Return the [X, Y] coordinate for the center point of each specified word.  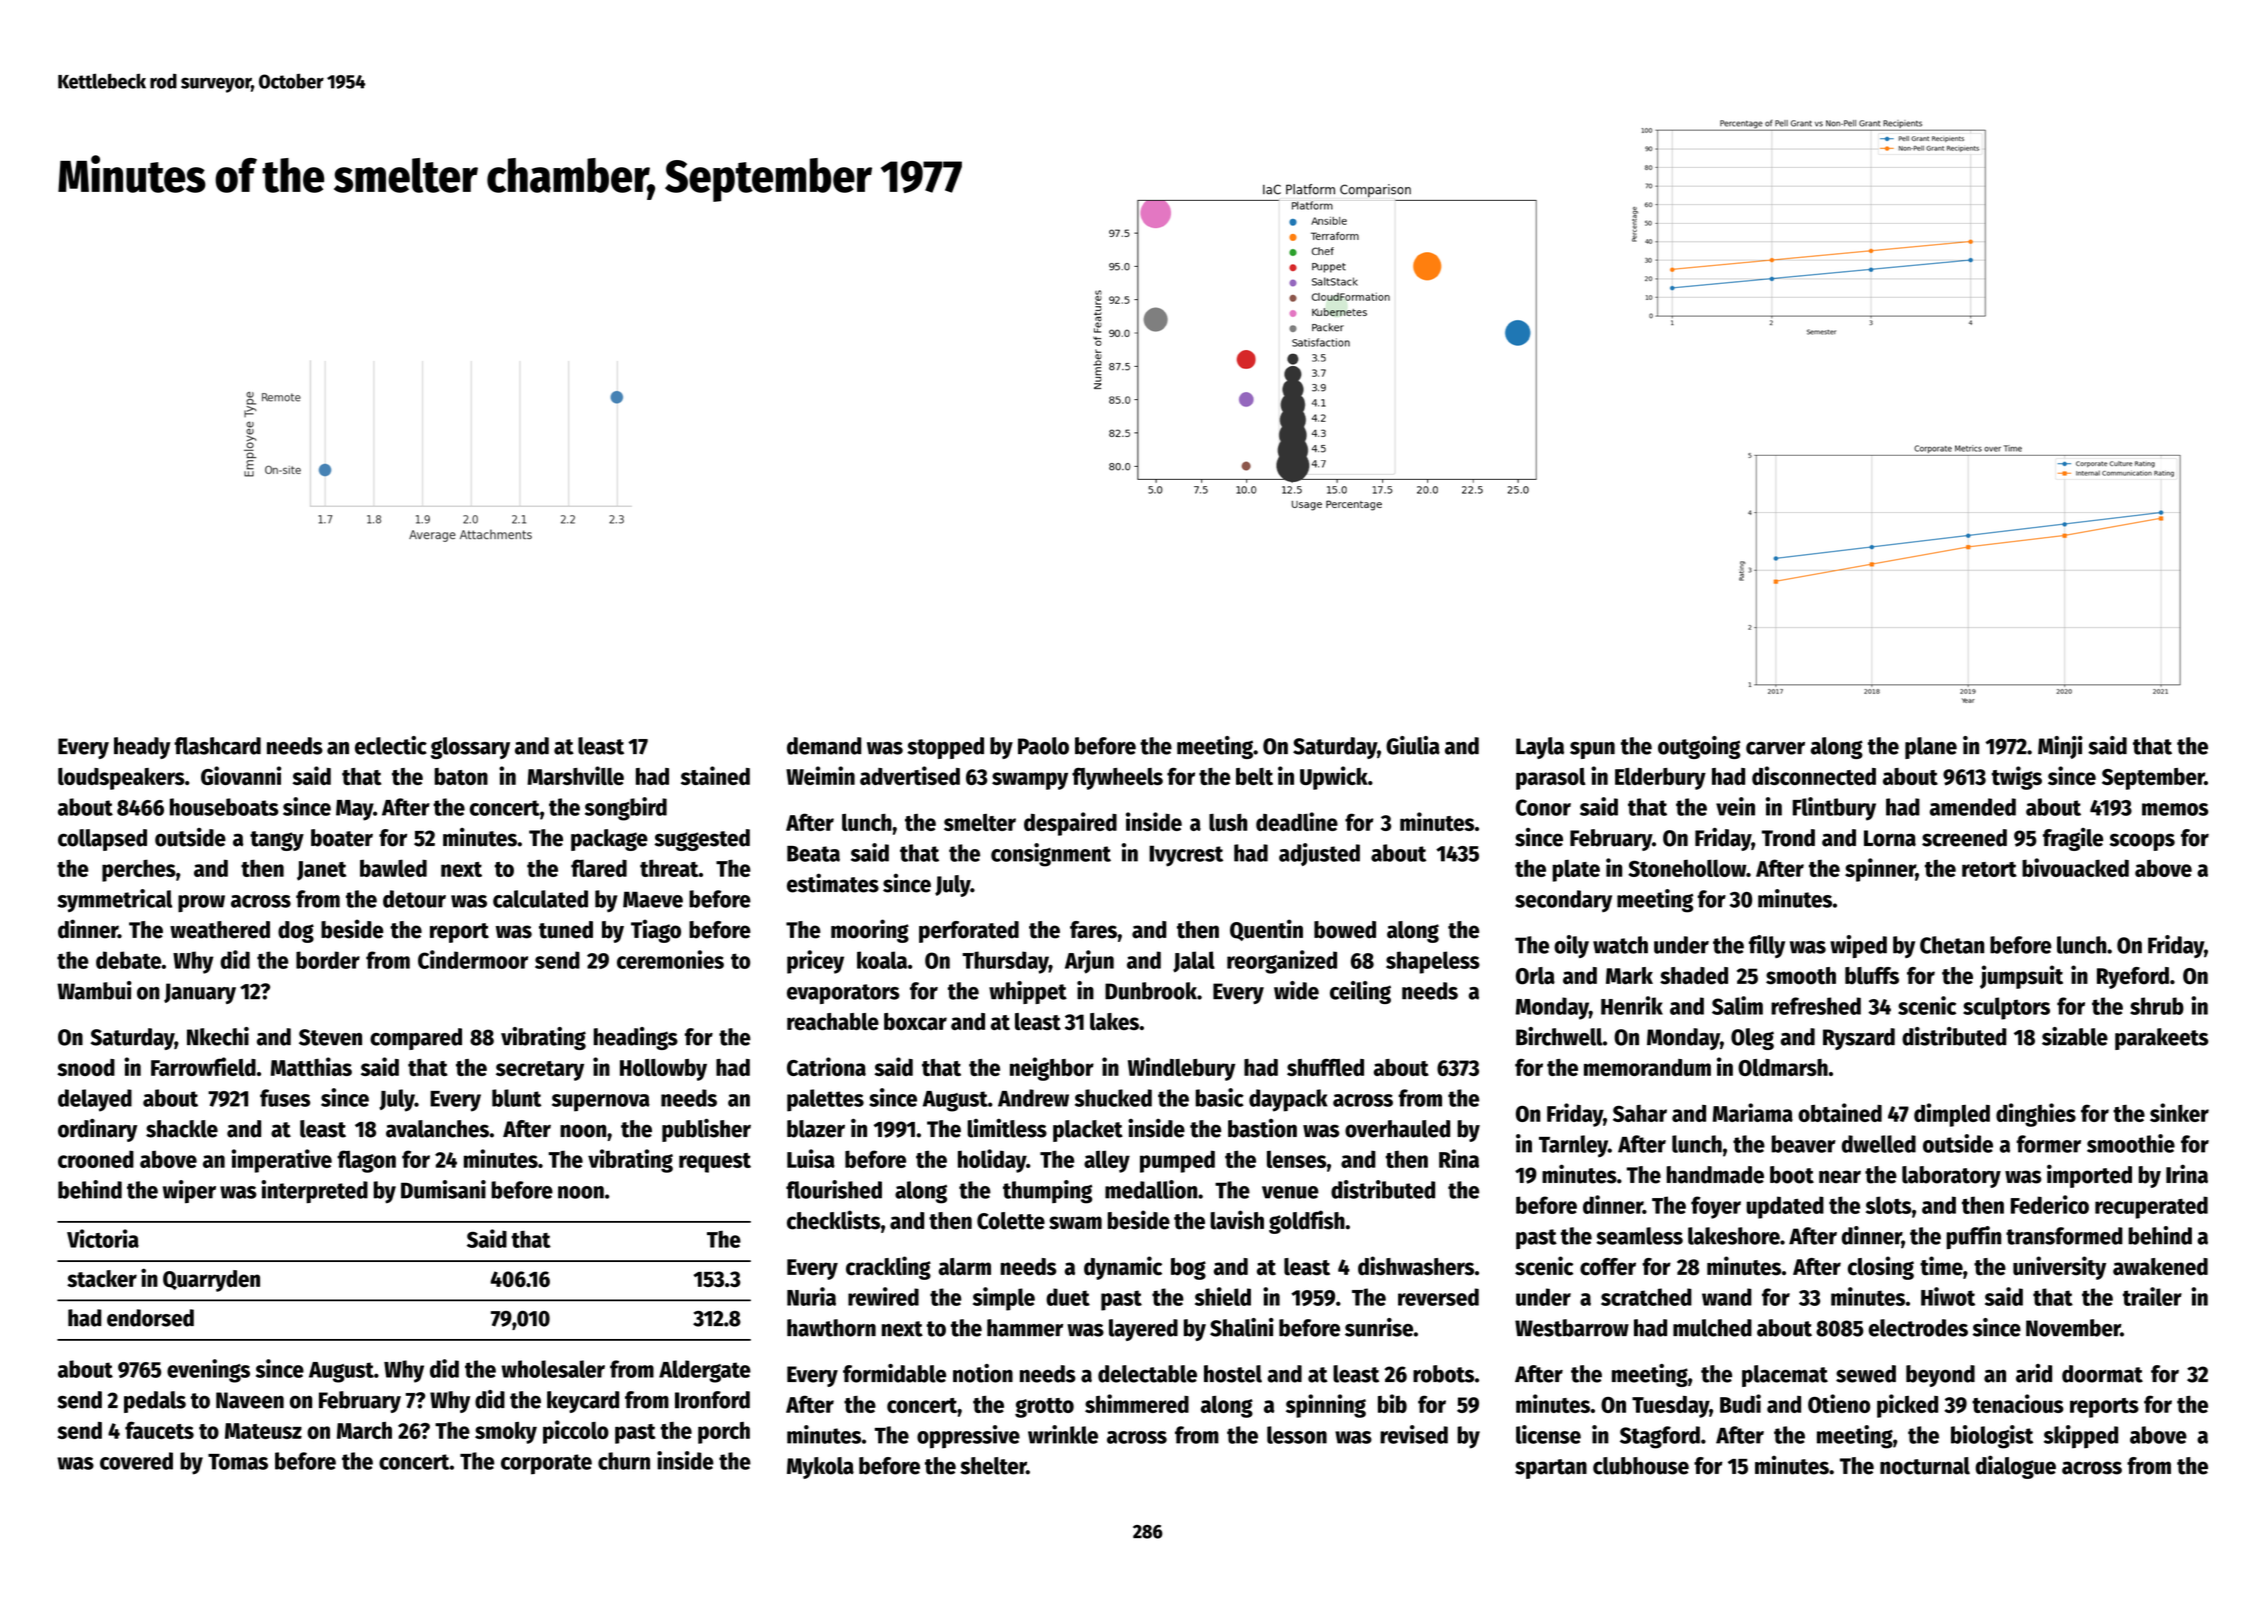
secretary [540, 1071]
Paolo [1043, 746]
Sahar [1640, 1113]
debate [128, 960]
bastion [1262, 1128]
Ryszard [1859, 1039]
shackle [182, 1129]
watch [1620, 945]
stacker [102, 1278]
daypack [1288, 1100]
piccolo [576, 1432]
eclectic [391, 745]
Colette [1011, 1221]
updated [1785, 1207]
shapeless [1433, 962]
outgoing [1699, 747]
